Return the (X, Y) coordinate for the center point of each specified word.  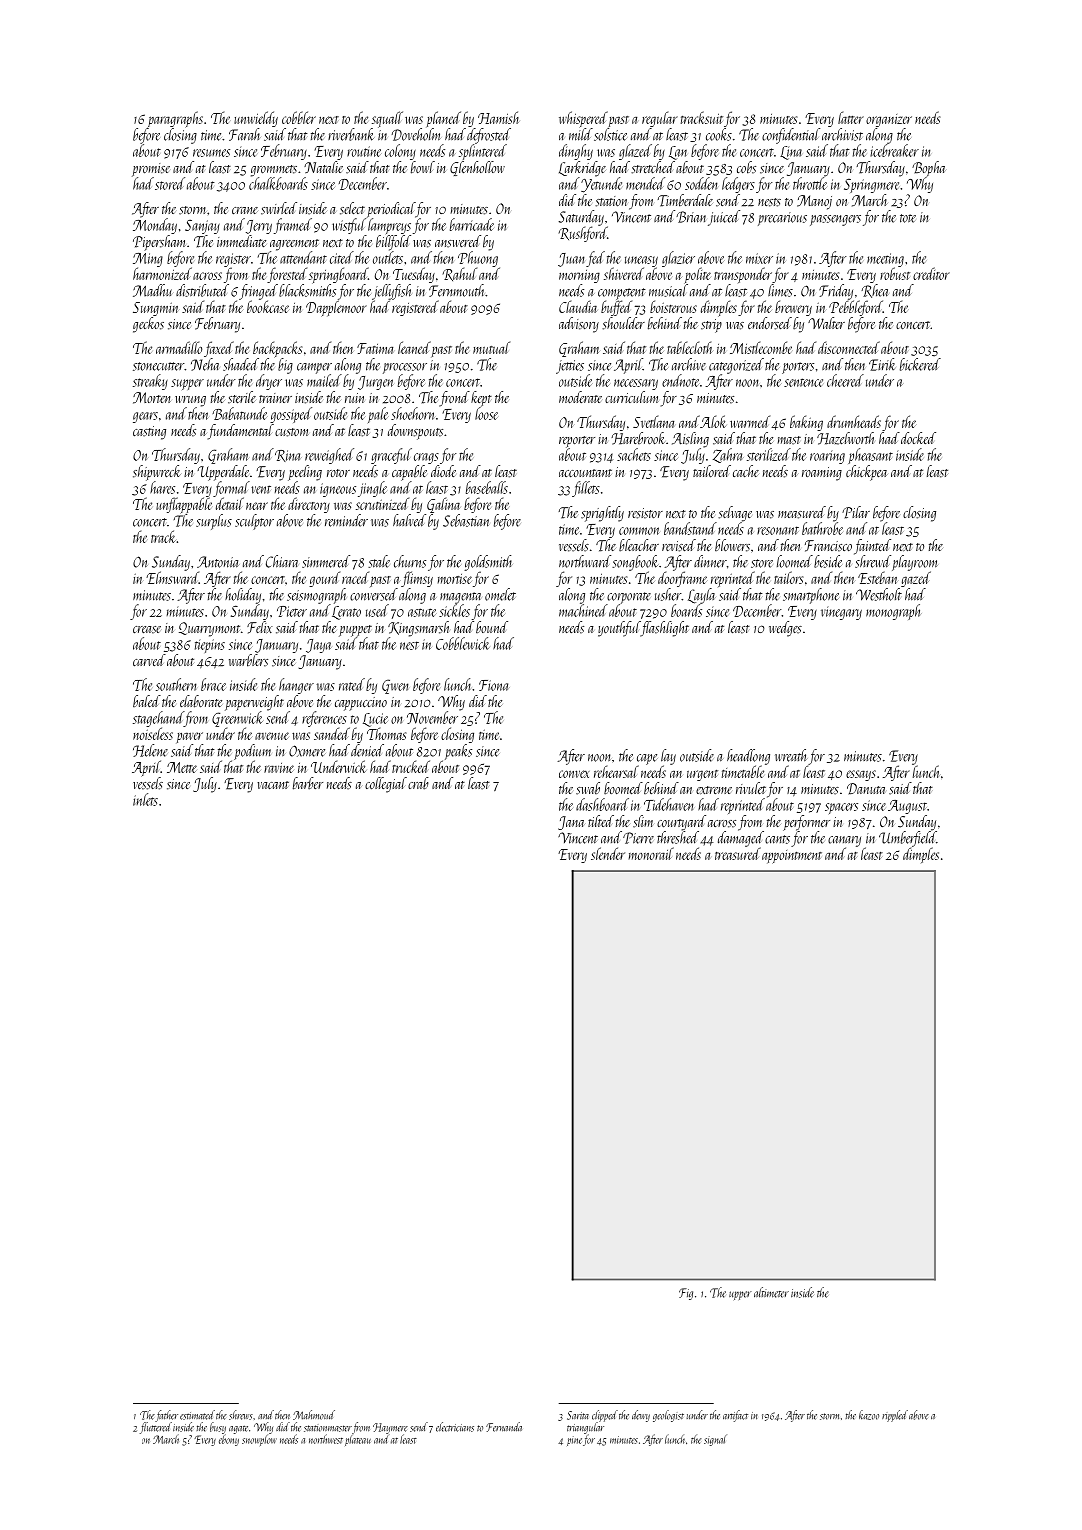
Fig (686, 1294)
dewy (641, 1416)
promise (151, 170)
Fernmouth (457, 290)
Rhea (875, 291)
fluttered (156, 1428)
